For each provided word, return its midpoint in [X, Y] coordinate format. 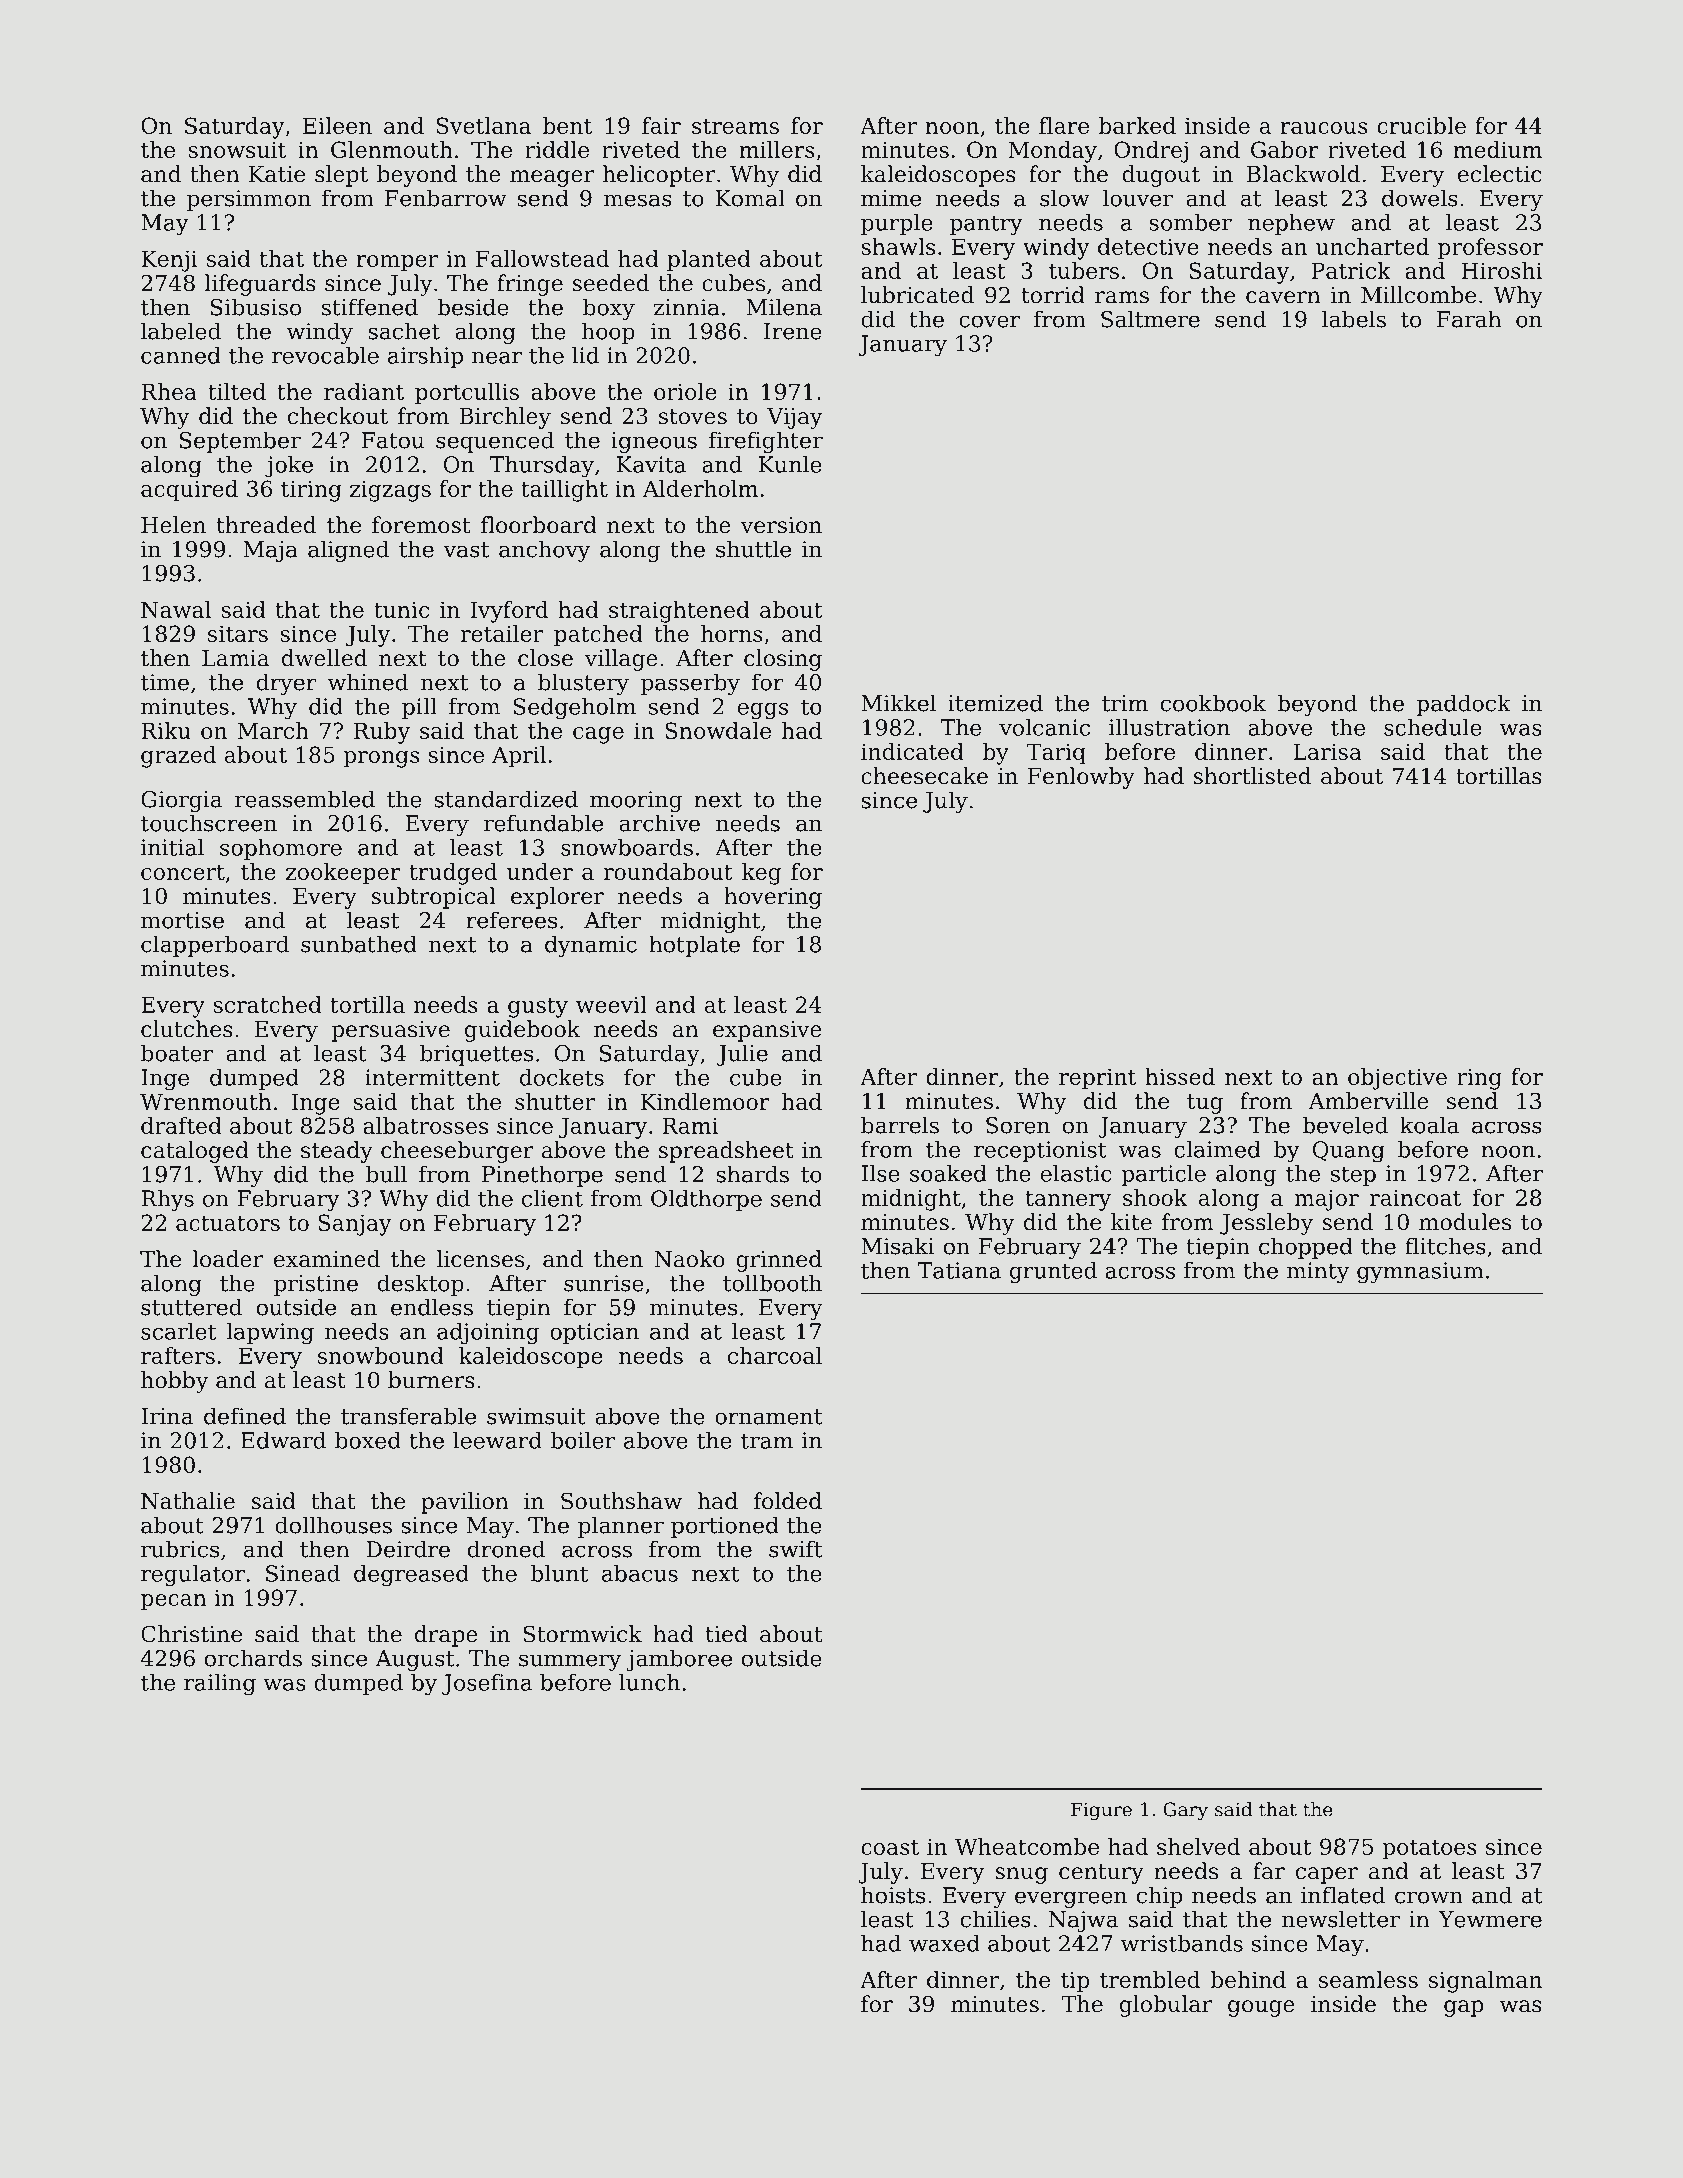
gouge [1261, 2008]
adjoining [488, 1334]
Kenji [169, 261]
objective [1397, 1079]
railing [220, 1684]
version [781, 525]
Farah [1469, 319]
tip [1075, 1982]
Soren [1018, 1125]
